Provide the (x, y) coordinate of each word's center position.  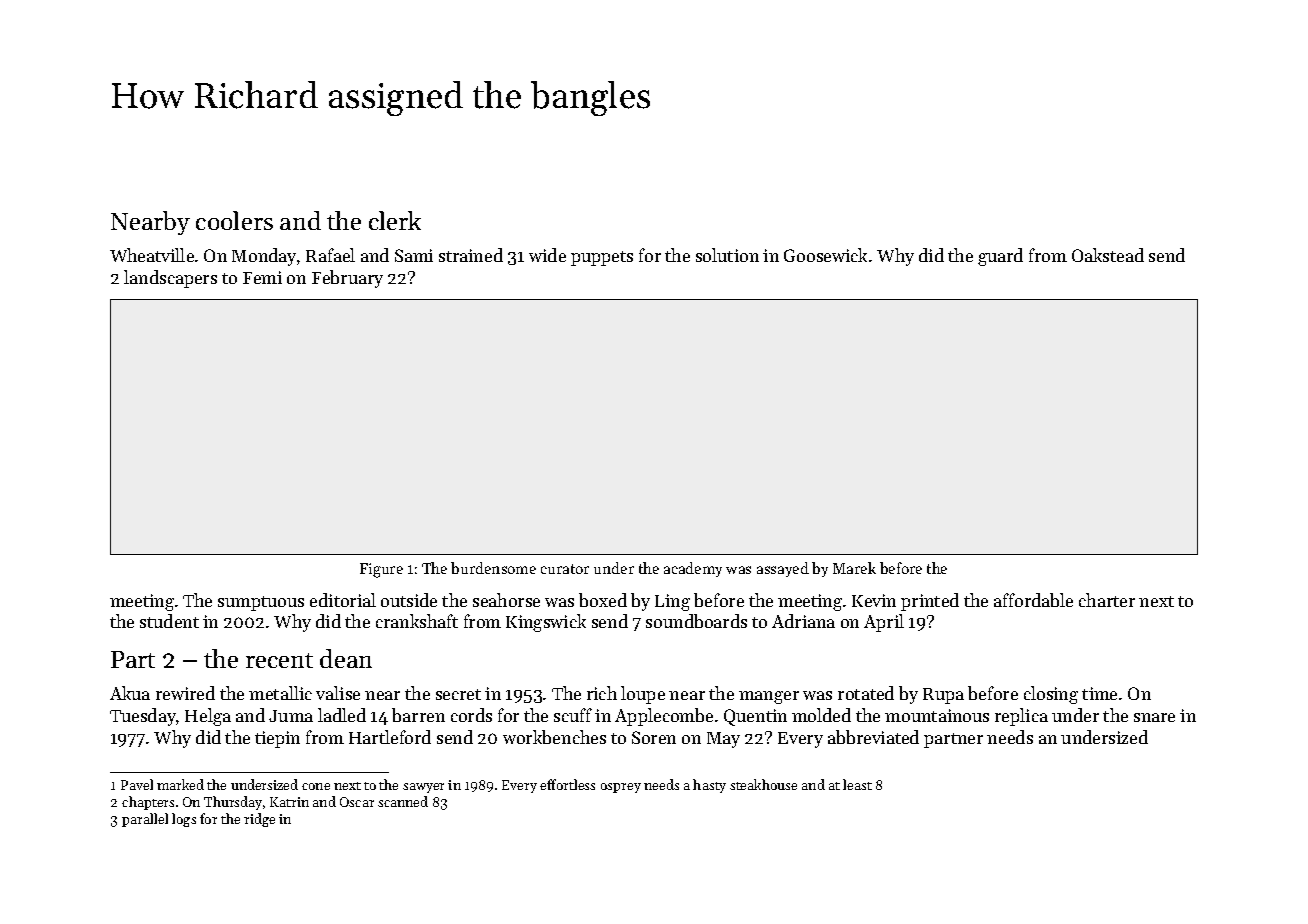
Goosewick (825, 255)
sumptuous (261, 603)
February (347, 279)
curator (565, 569)
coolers (234, 220)
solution (727, 255)
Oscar (357, 802)
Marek (854, 568)
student (169, 621)
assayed (783, 569)
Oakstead (1108, 255)
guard (1000, 257)
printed (930, 602)
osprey (621, 788)
